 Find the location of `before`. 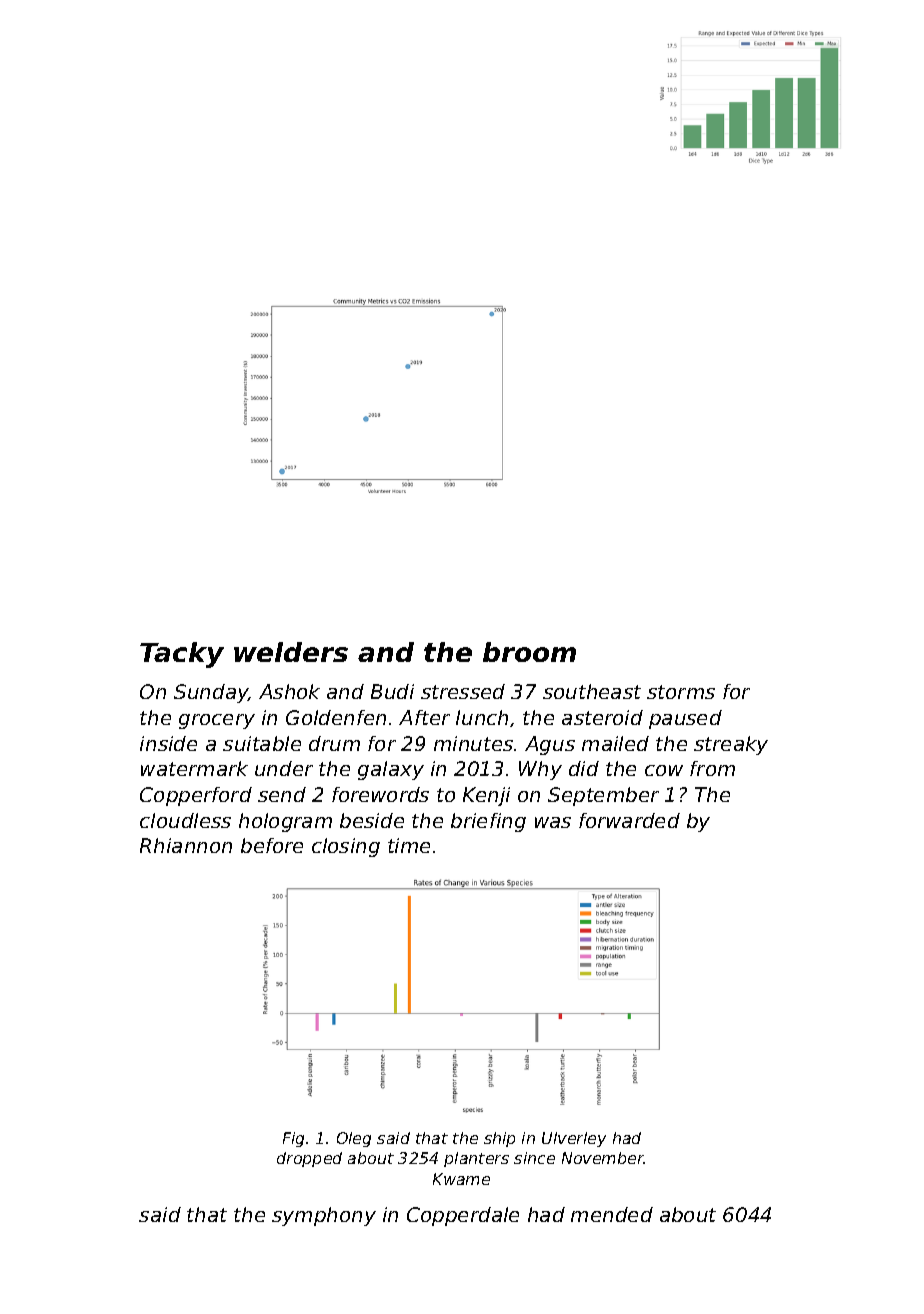

before is located at coordinates (272, 845).
